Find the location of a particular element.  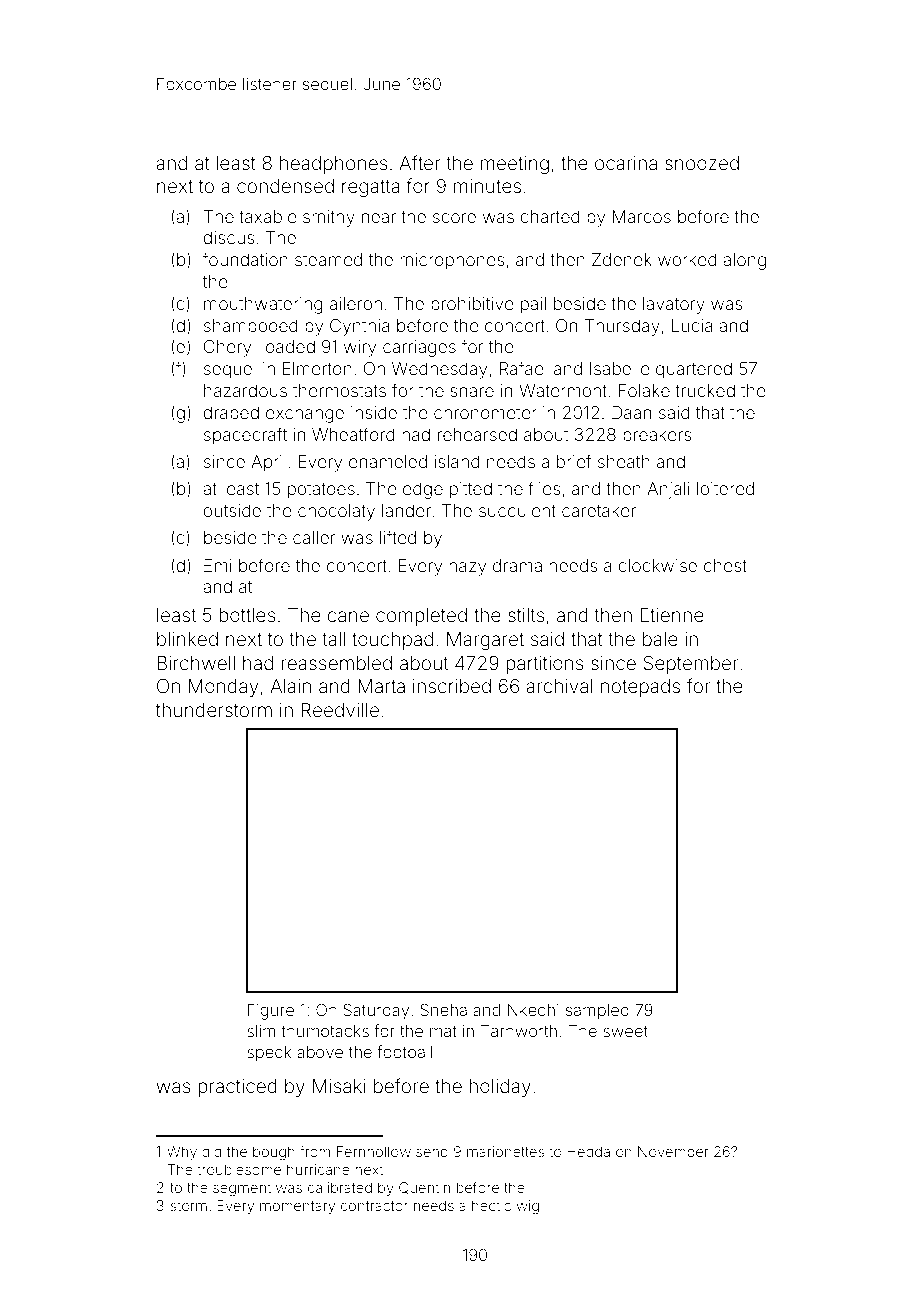

snoozed is located at coordinates (702, 163).
